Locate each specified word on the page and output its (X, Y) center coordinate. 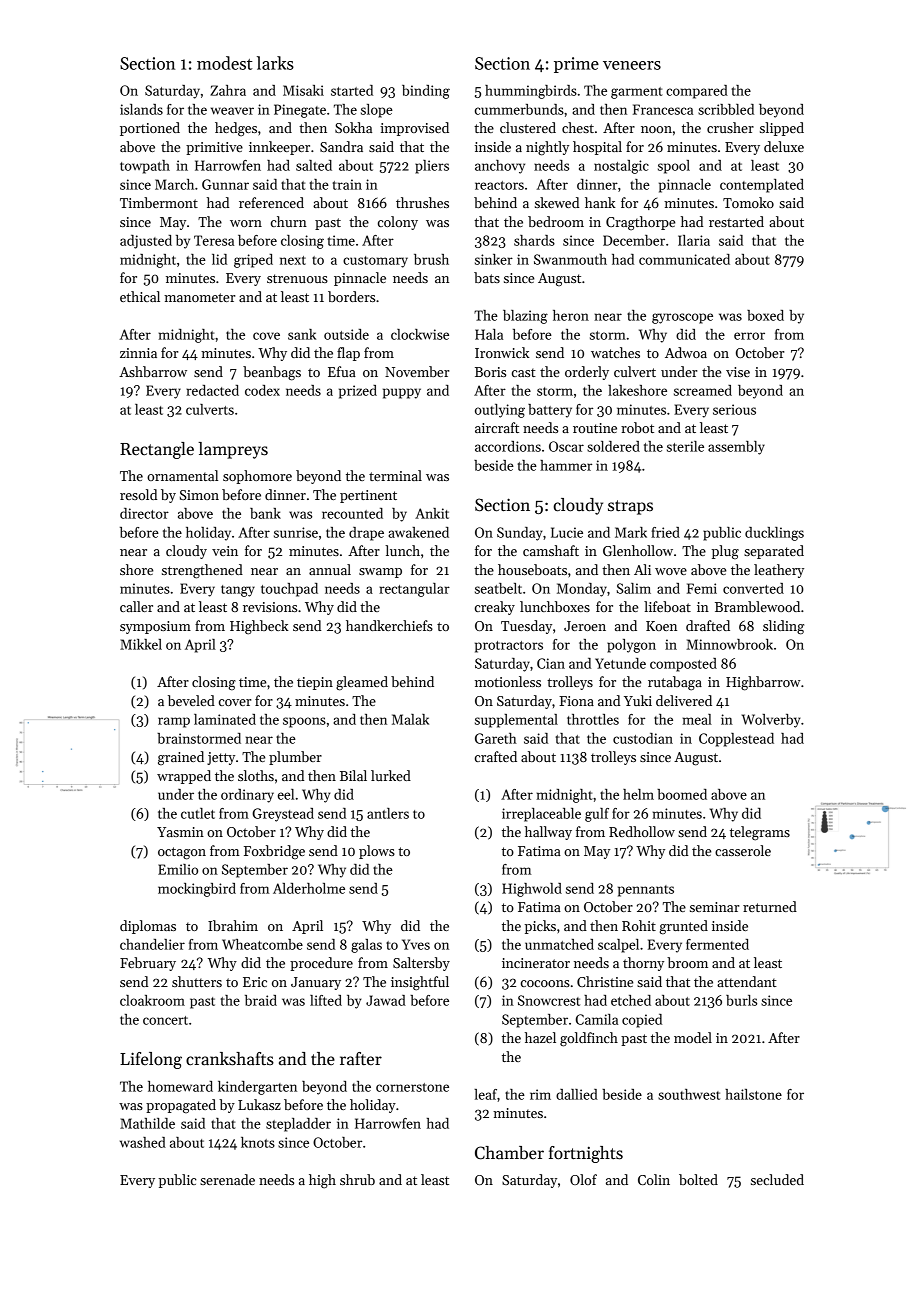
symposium (155, 627)
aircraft (497, 427)
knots (258, 1142)
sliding (783, 627)
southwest (689, 1094)
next (293, 260)
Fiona (576, 701)
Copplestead (736, 740)
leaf (485, 1094)
